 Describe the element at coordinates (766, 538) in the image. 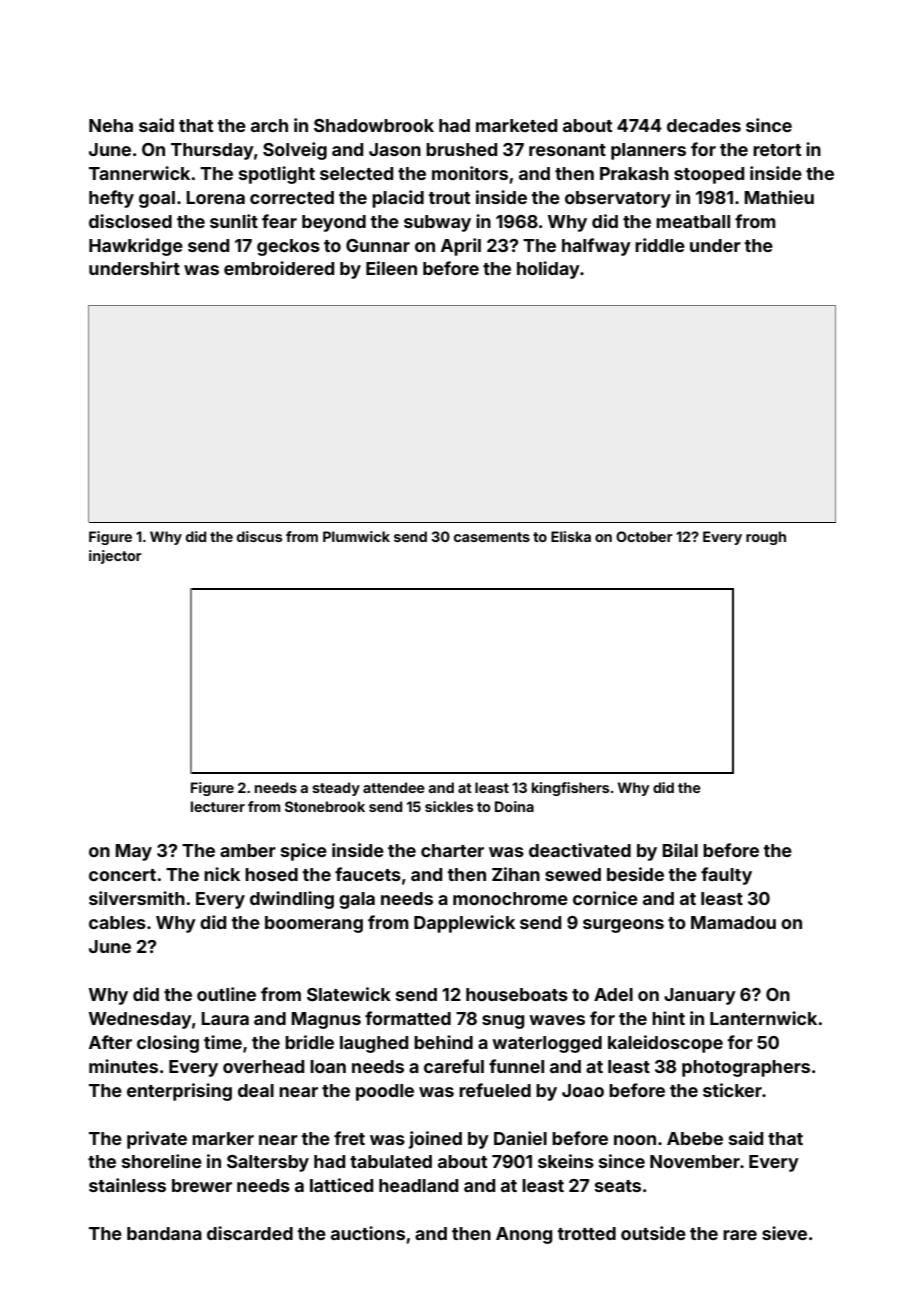

I see `rough` at that location.
